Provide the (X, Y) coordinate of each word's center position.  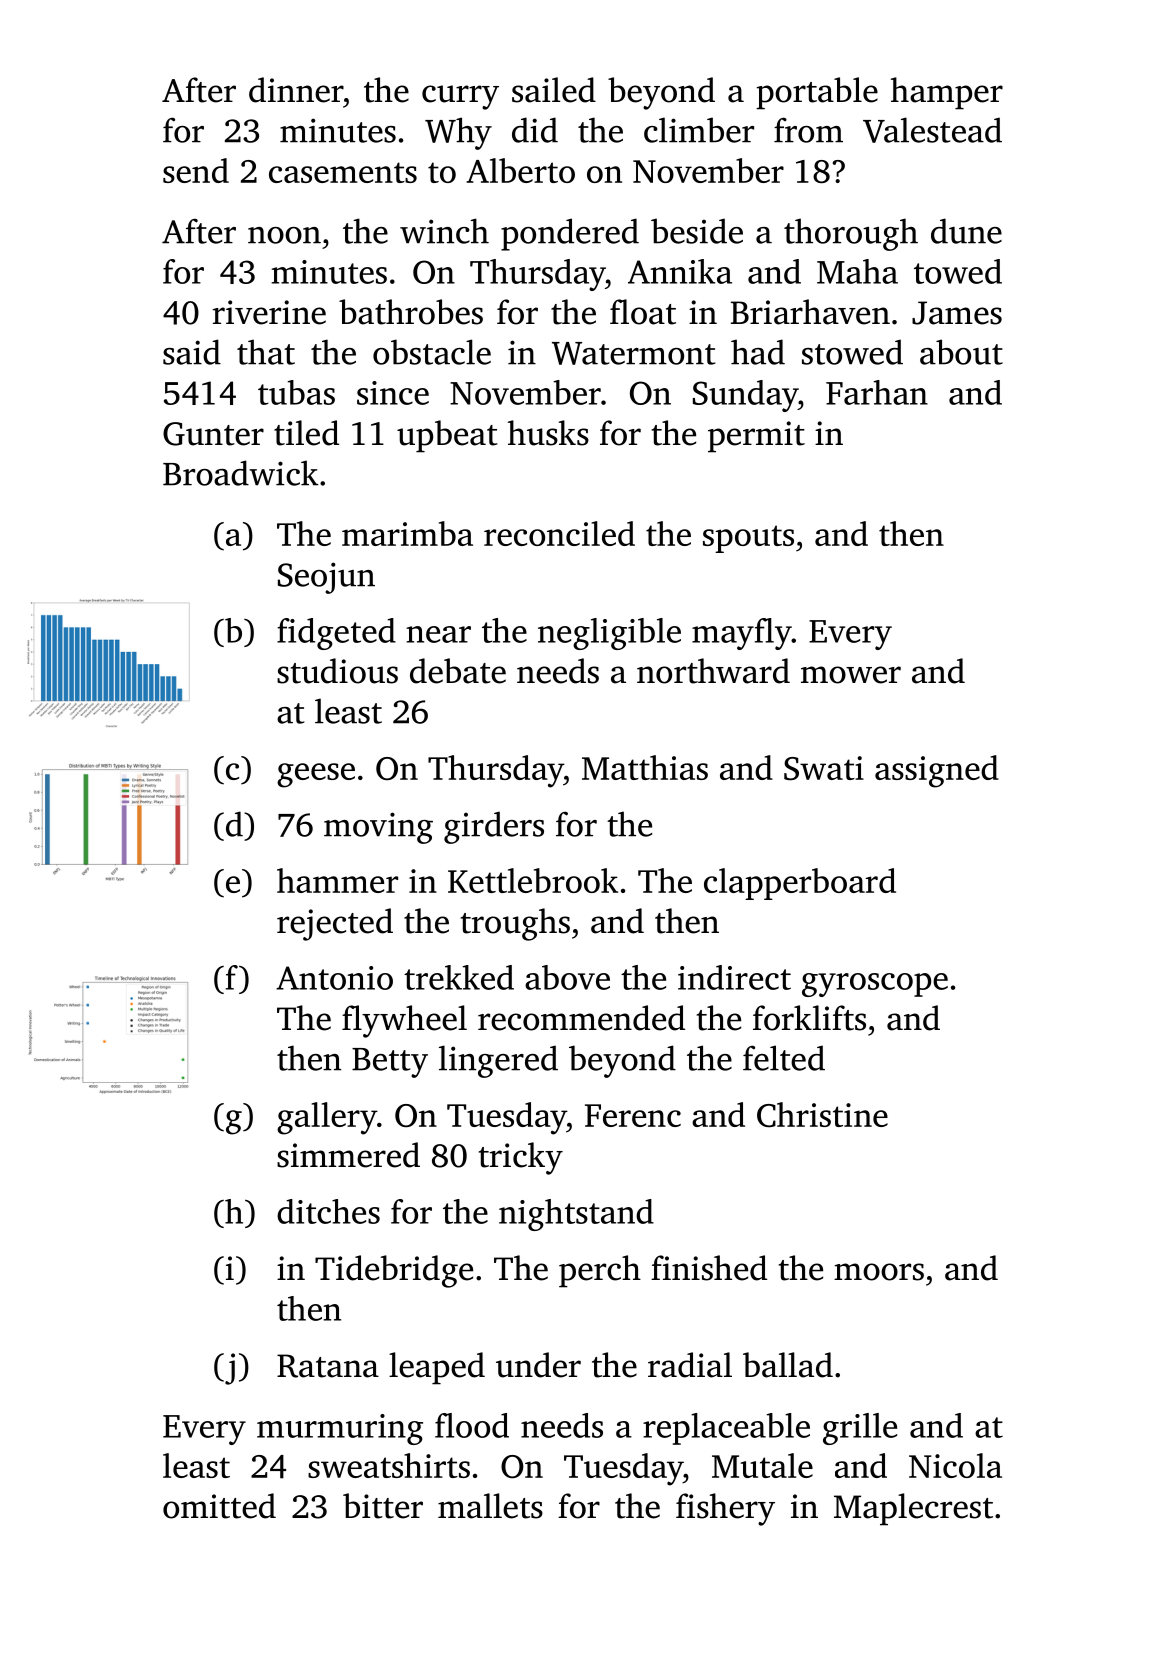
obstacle (432, 352)
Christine (822, 1115)
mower (851, 675)
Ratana (328, 1366)
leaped (437, 1368)
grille (860, 1429)
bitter (383, 1506)
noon (284, 235)
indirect (734, 977)
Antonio (334, 978)
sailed (554, 90)
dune (966, 231)
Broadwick (240, 473)
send (196, 170)
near (438, 634)
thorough (851, 234)
